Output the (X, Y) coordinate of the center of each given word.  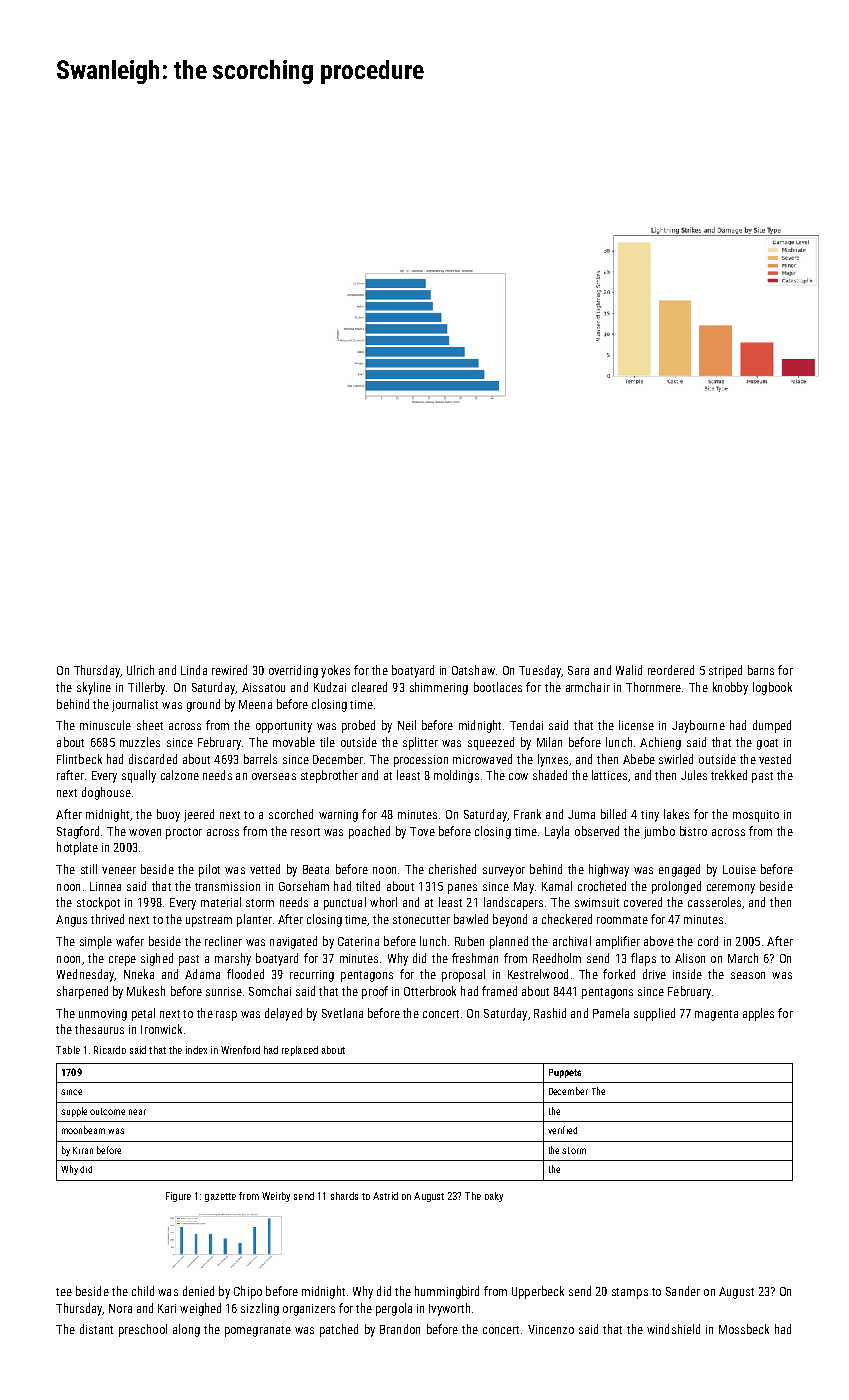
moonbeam (83, 1130)
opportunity (284, 727)
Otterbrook (430, 991)
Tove (422, 831)
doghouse (106, 793)
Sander (683, 1291)
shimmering (439, 688)
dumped (772, 726)
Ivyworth (449, 1309)
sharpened (82, 992)
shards (344, 1196)
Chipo (248, 1292)
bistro (693, 831)
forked (619, 974)
